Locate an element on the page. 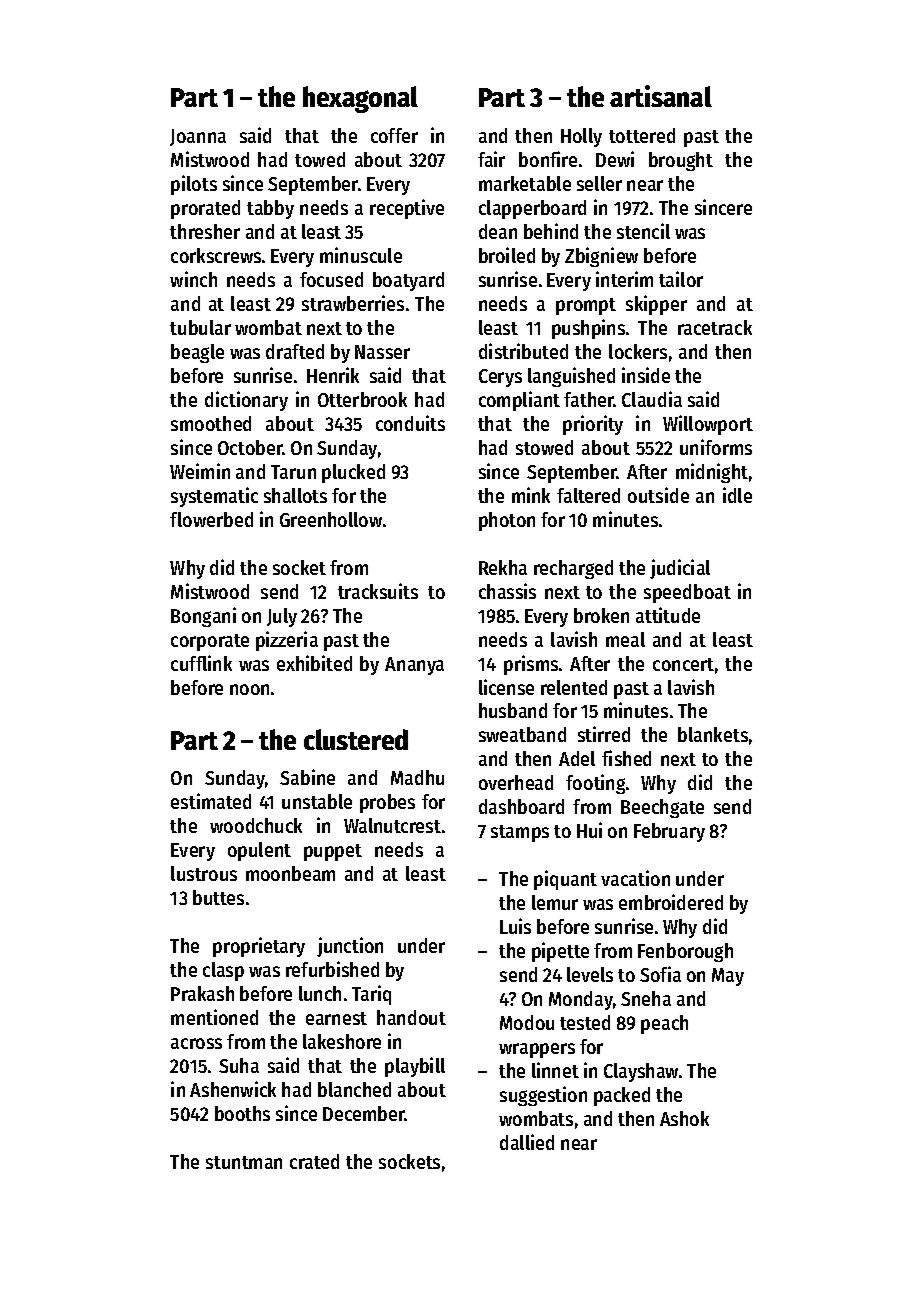  faltered is located at coordinates (588, 495).
